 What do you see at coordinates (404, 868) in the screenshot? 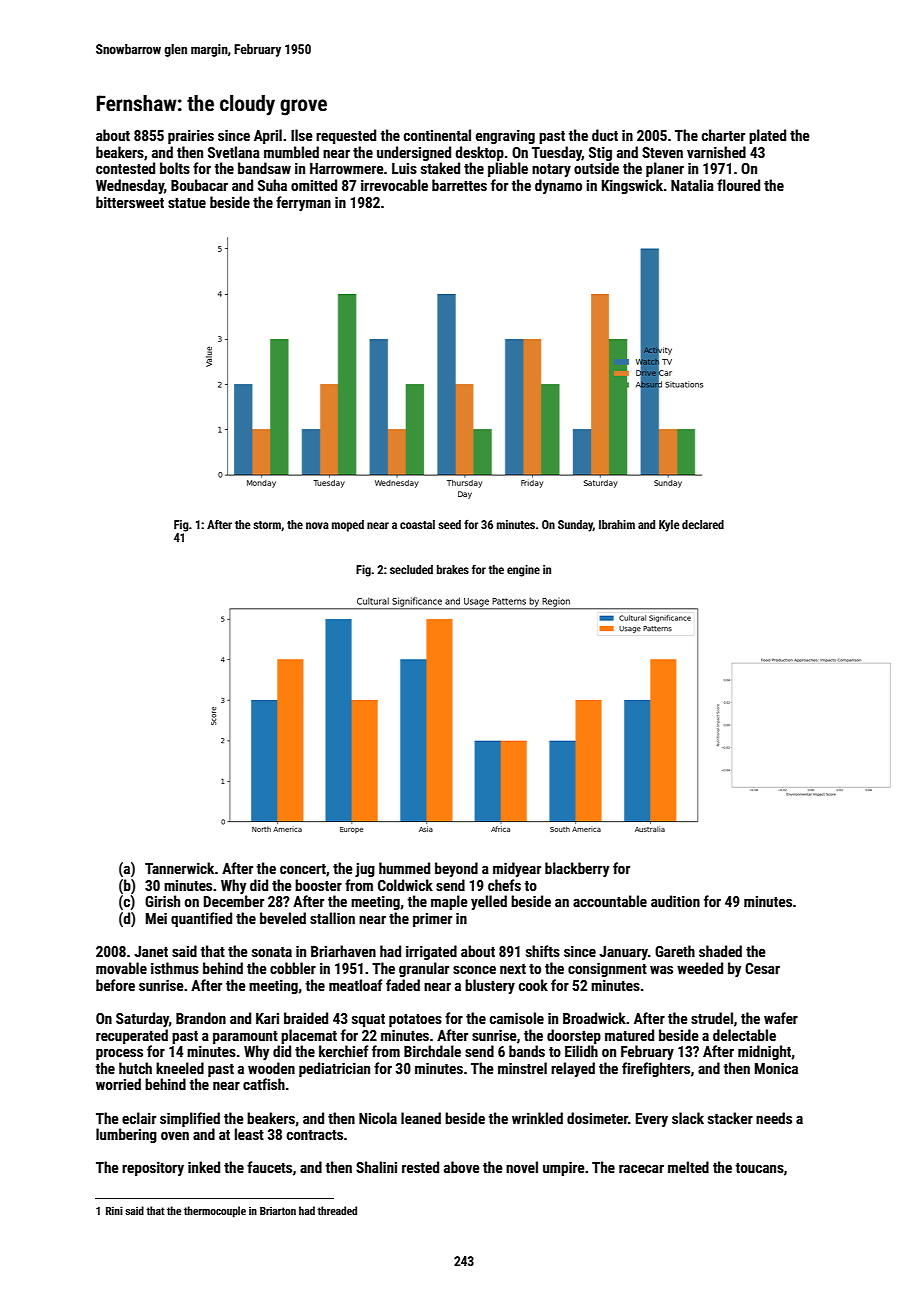
I see `hummed` at bounding box center [404, 868].
